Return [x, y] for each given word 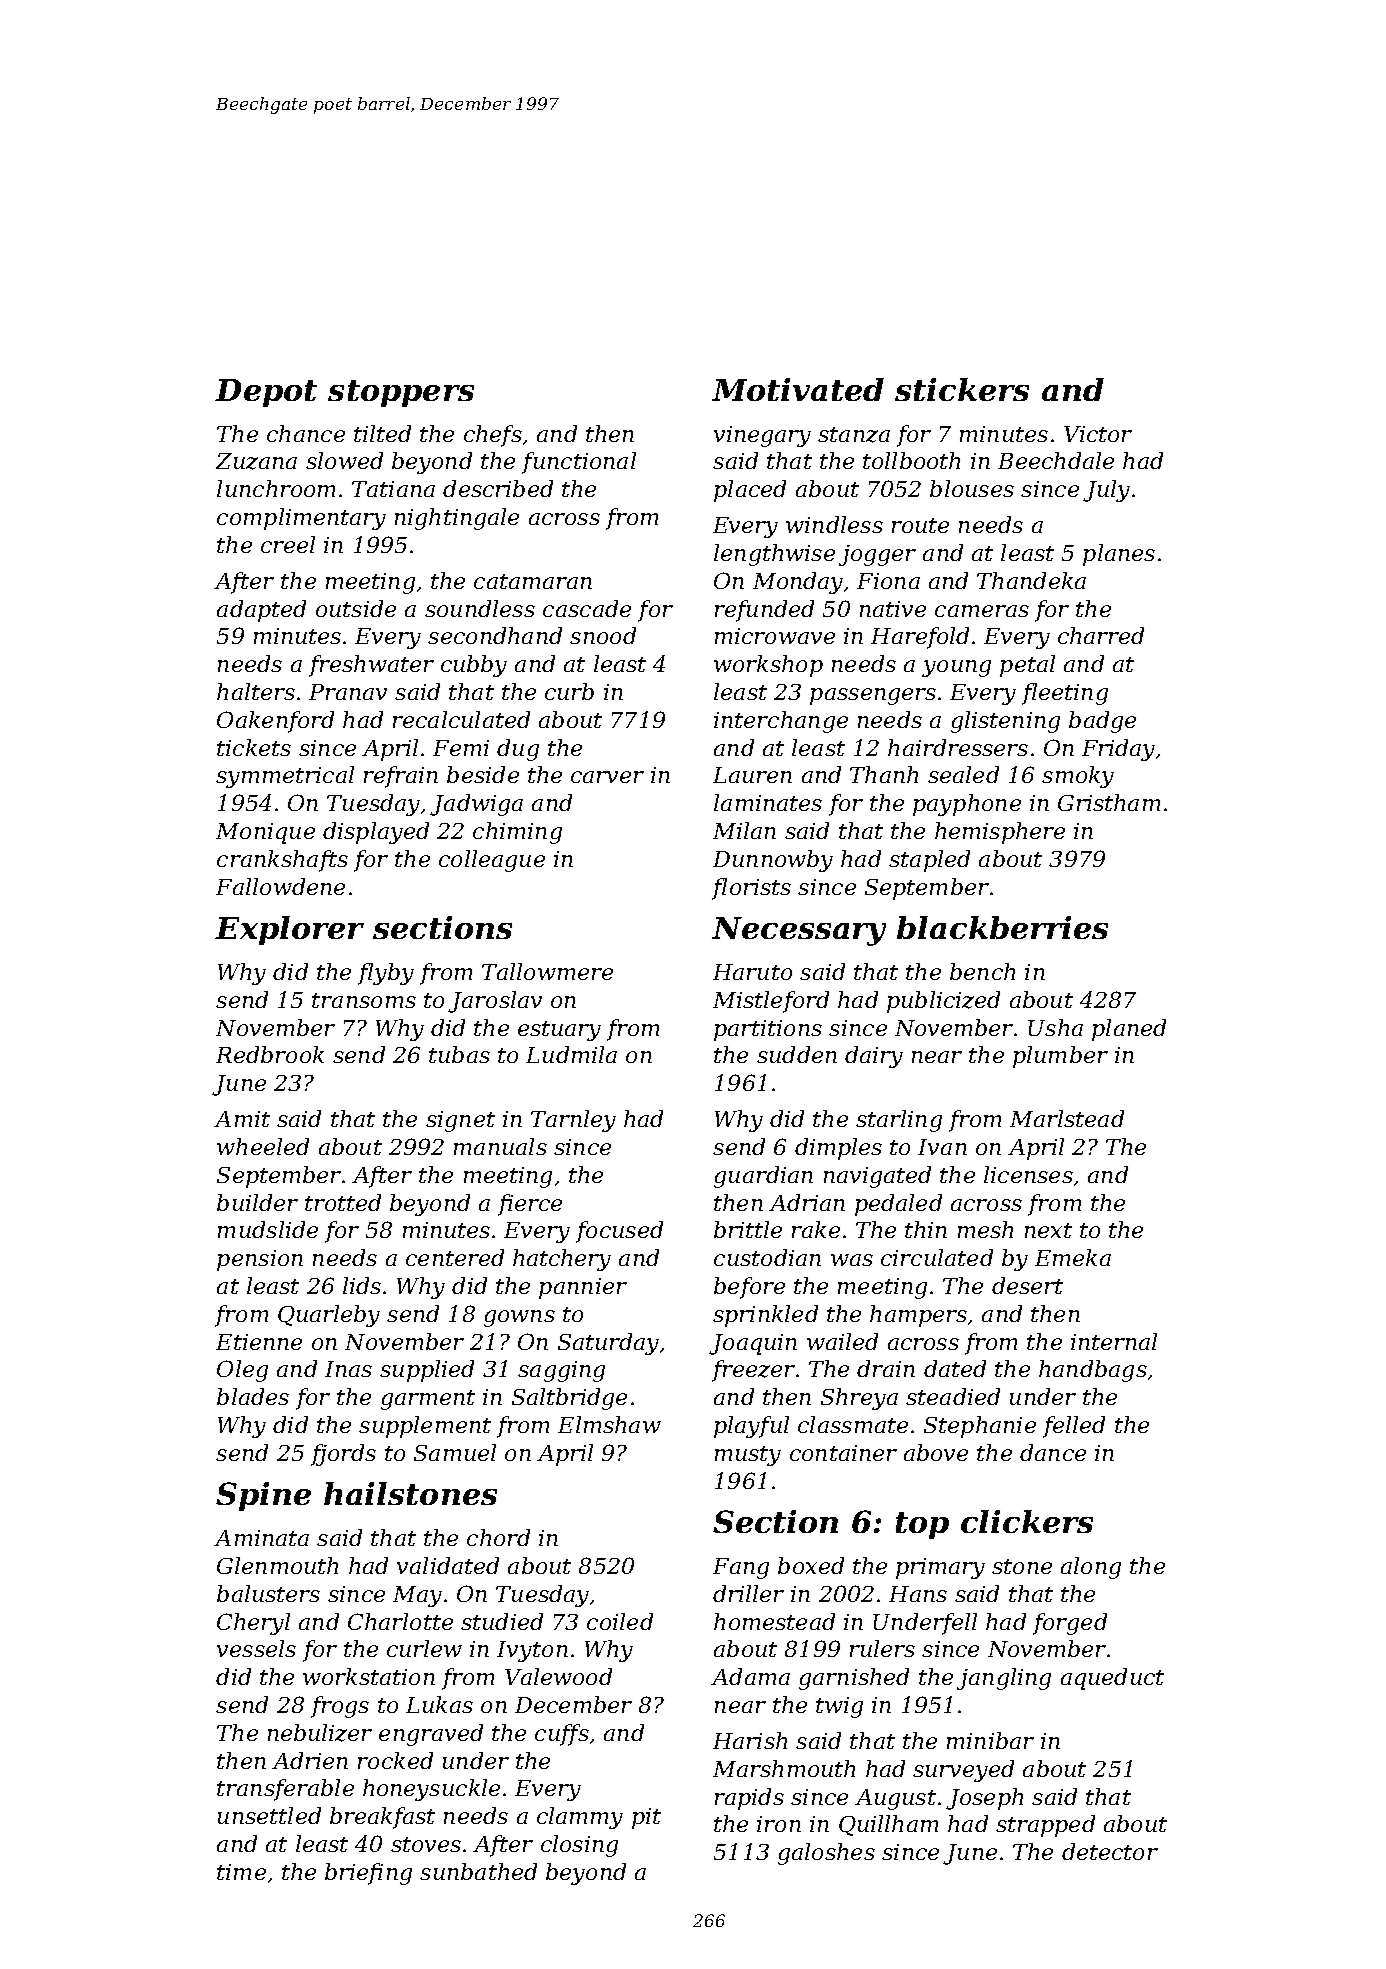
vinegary [762, 436]
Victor [1098, 434]
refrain [401, 777]
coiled [620, 1621]
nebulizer [320, 1733]
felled [1074, 1427]
